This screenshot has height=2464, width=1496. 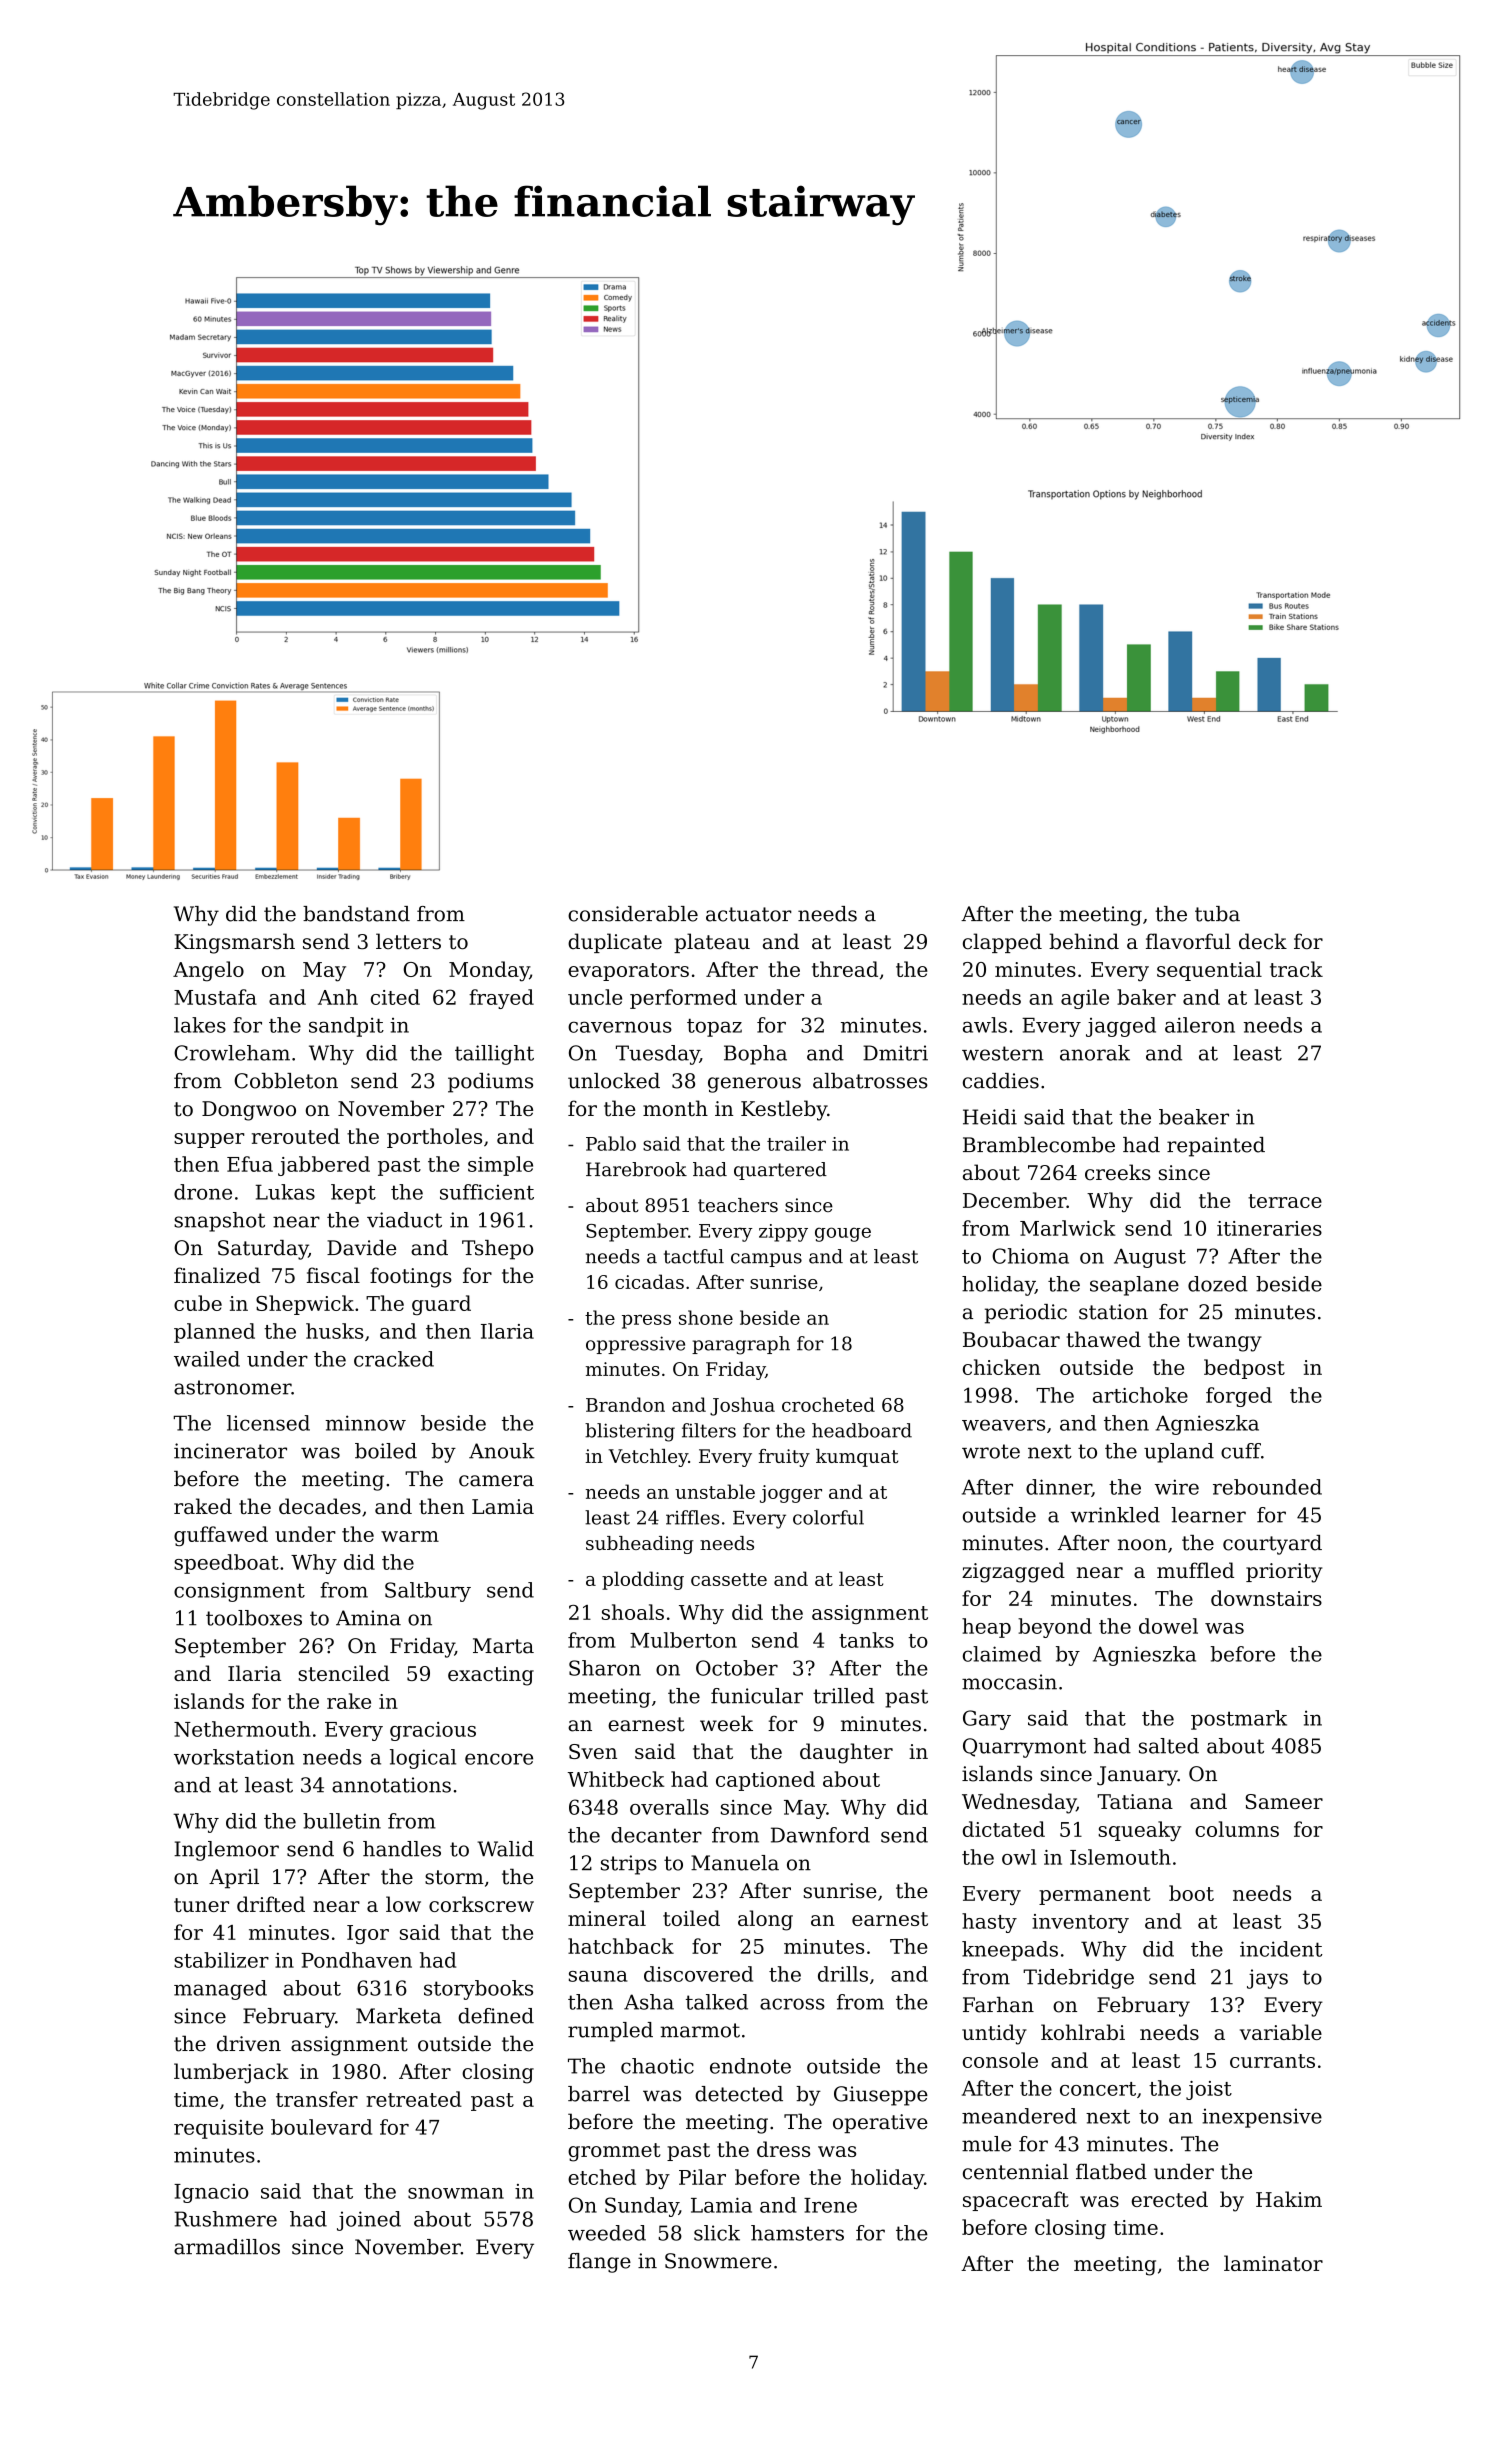 What do you see at coordinates (1134, 1286) in the screenshot?
I see `seaplane` at bounding box center [1134, 1286].
